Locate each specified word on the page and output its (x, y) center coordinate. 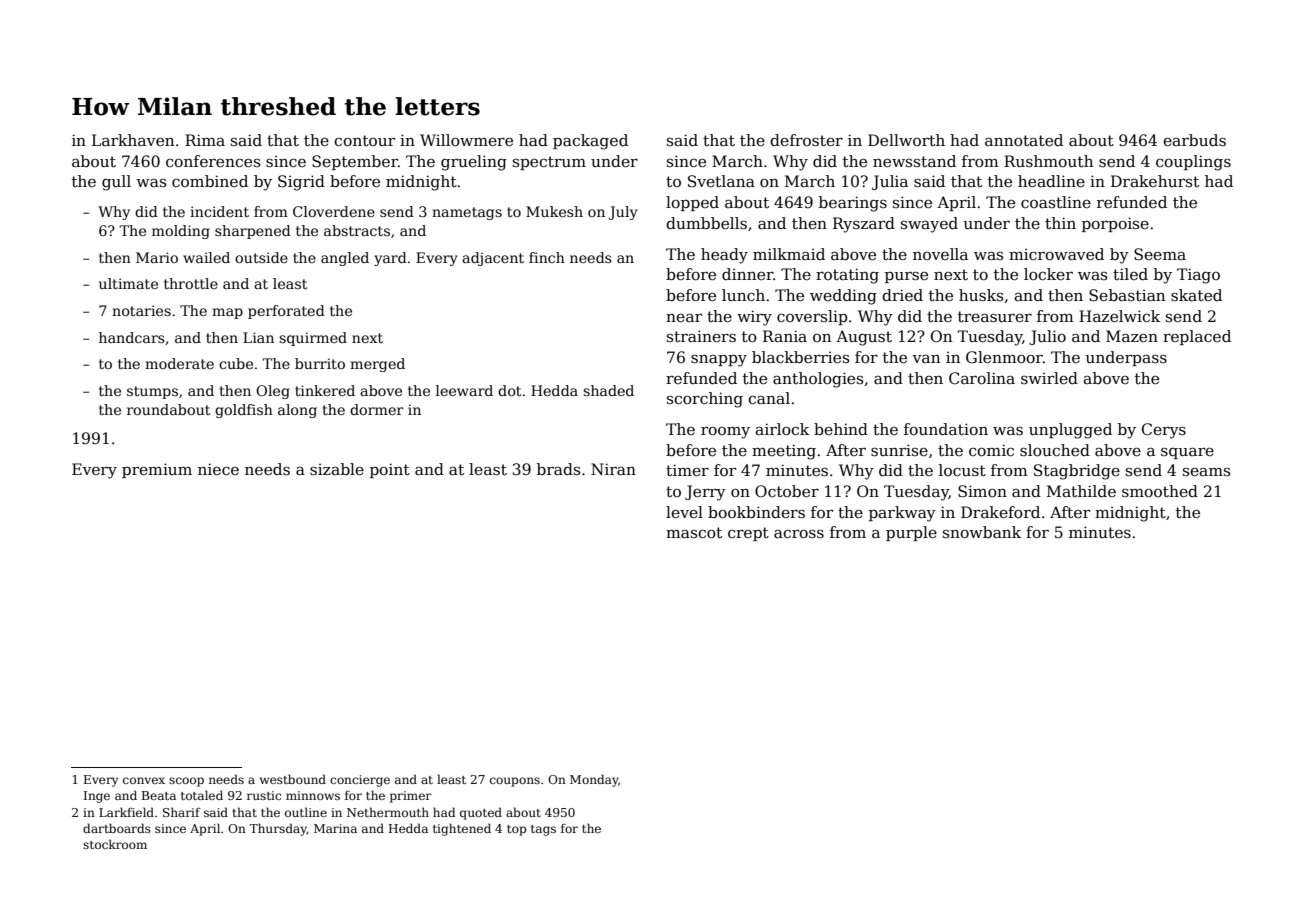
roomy (725, 433)
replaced (1197, 337)
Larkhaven (133, 140)
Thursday (278, 829)
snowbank (982, 532)
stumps (152, 392)
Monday (594, 780)
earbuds (1194, 140)
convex (144, 780)
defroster (806, 140)
